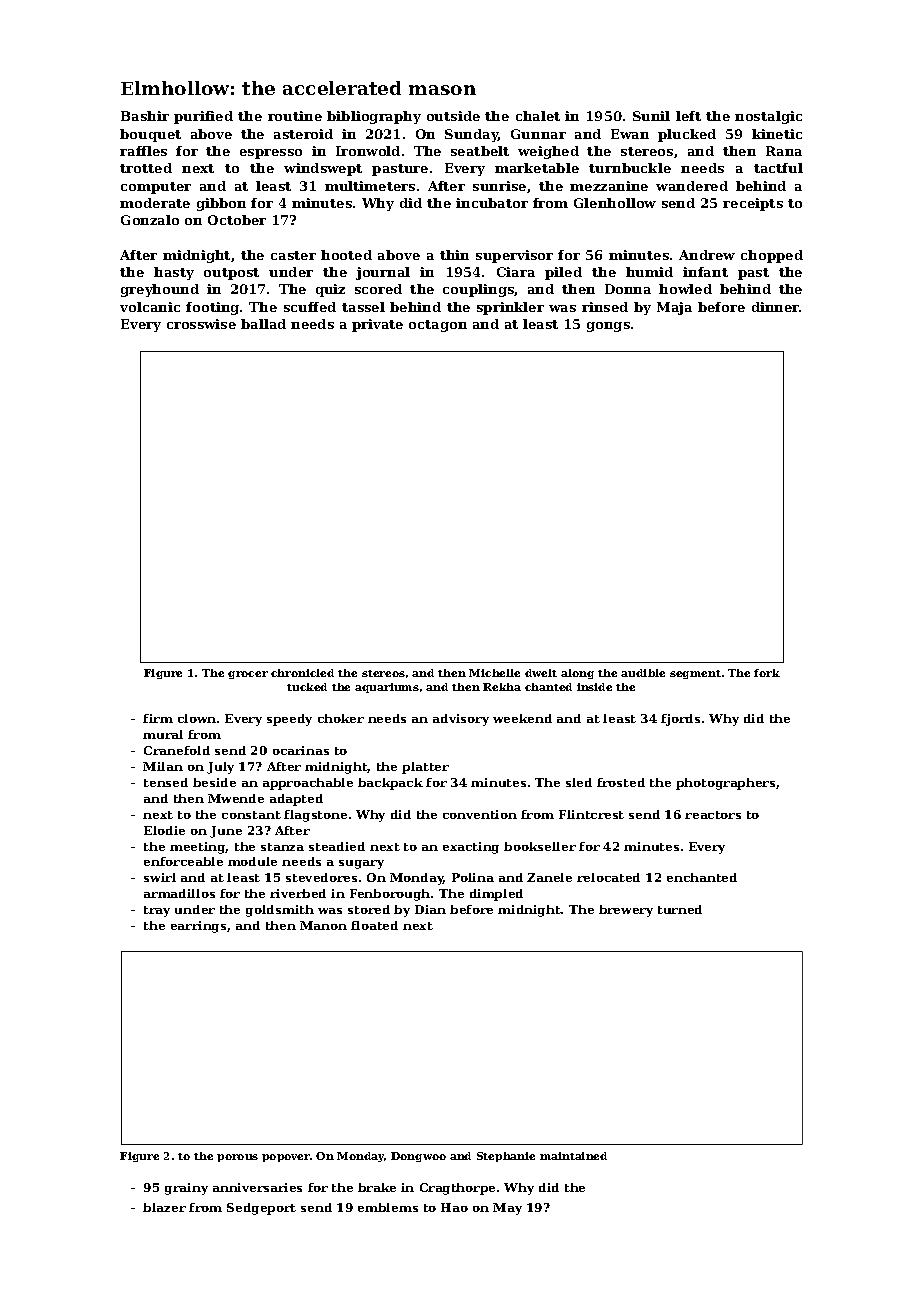 The image size is (924, 1308). What do you see at coordinates (183, 861) in the screenshot?
I see `enforceable` at bounding box center [183, 861].
